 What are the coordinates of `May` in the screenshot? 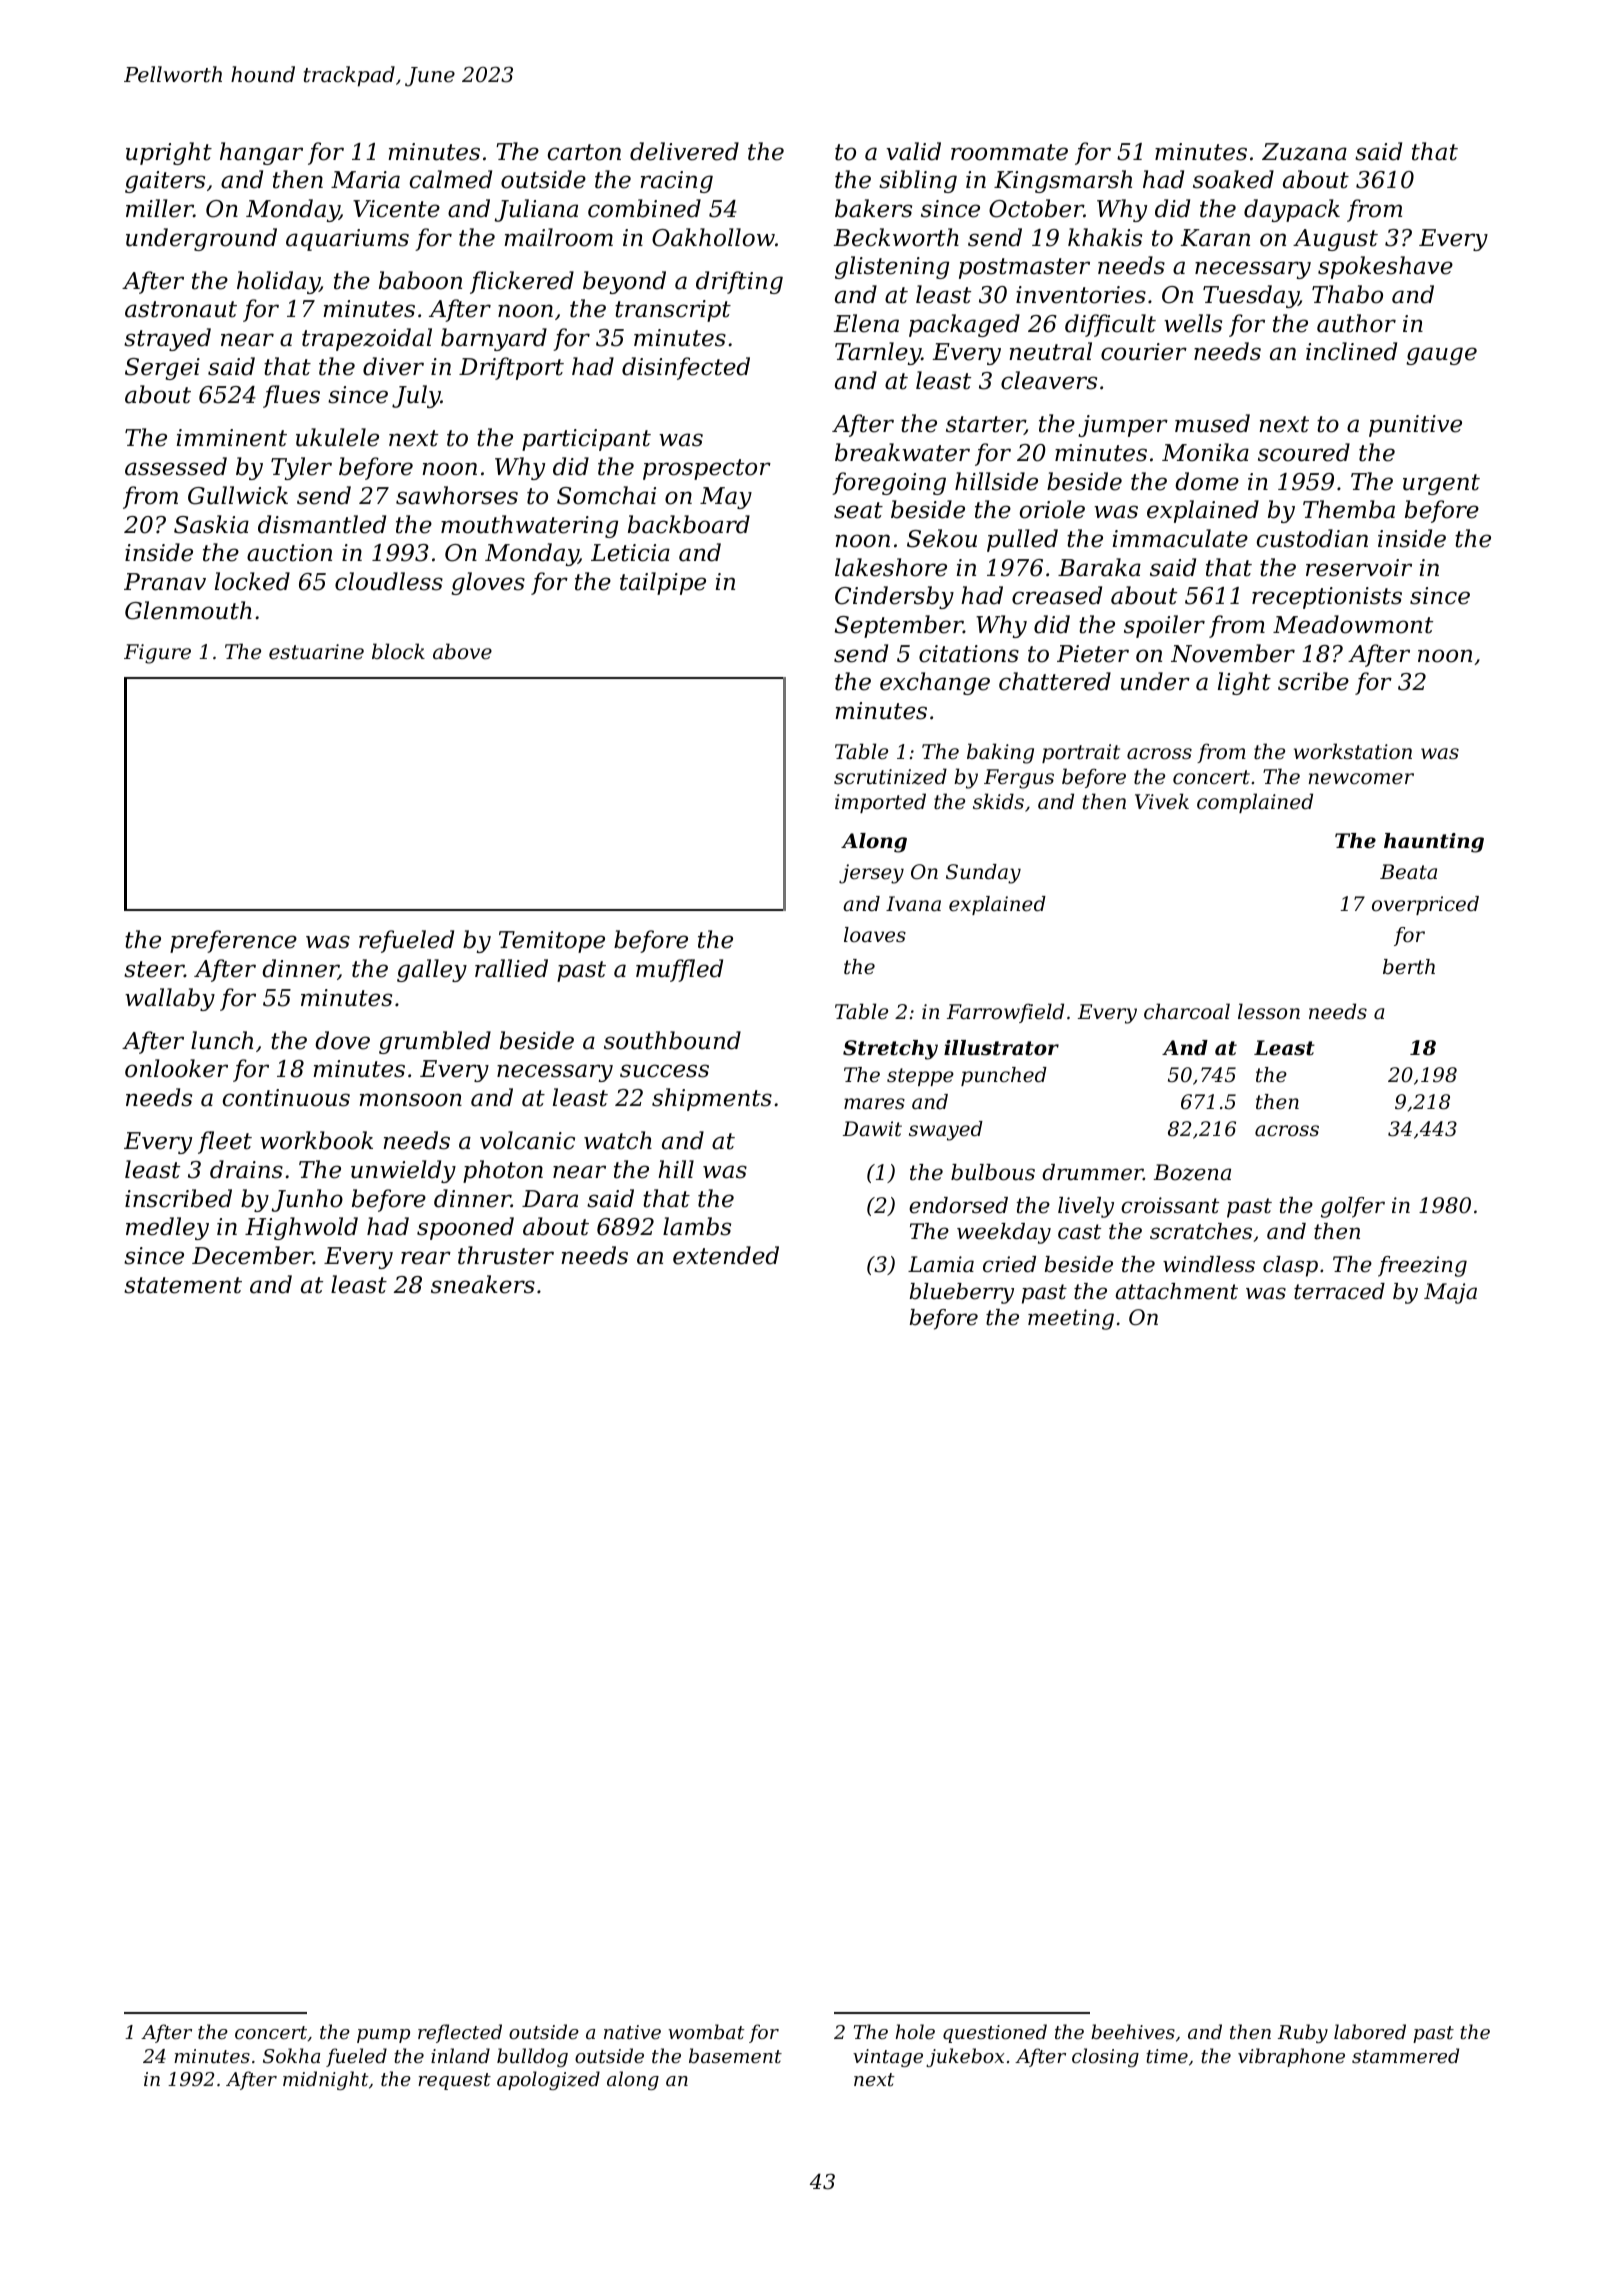 It's located at (726, 498).
